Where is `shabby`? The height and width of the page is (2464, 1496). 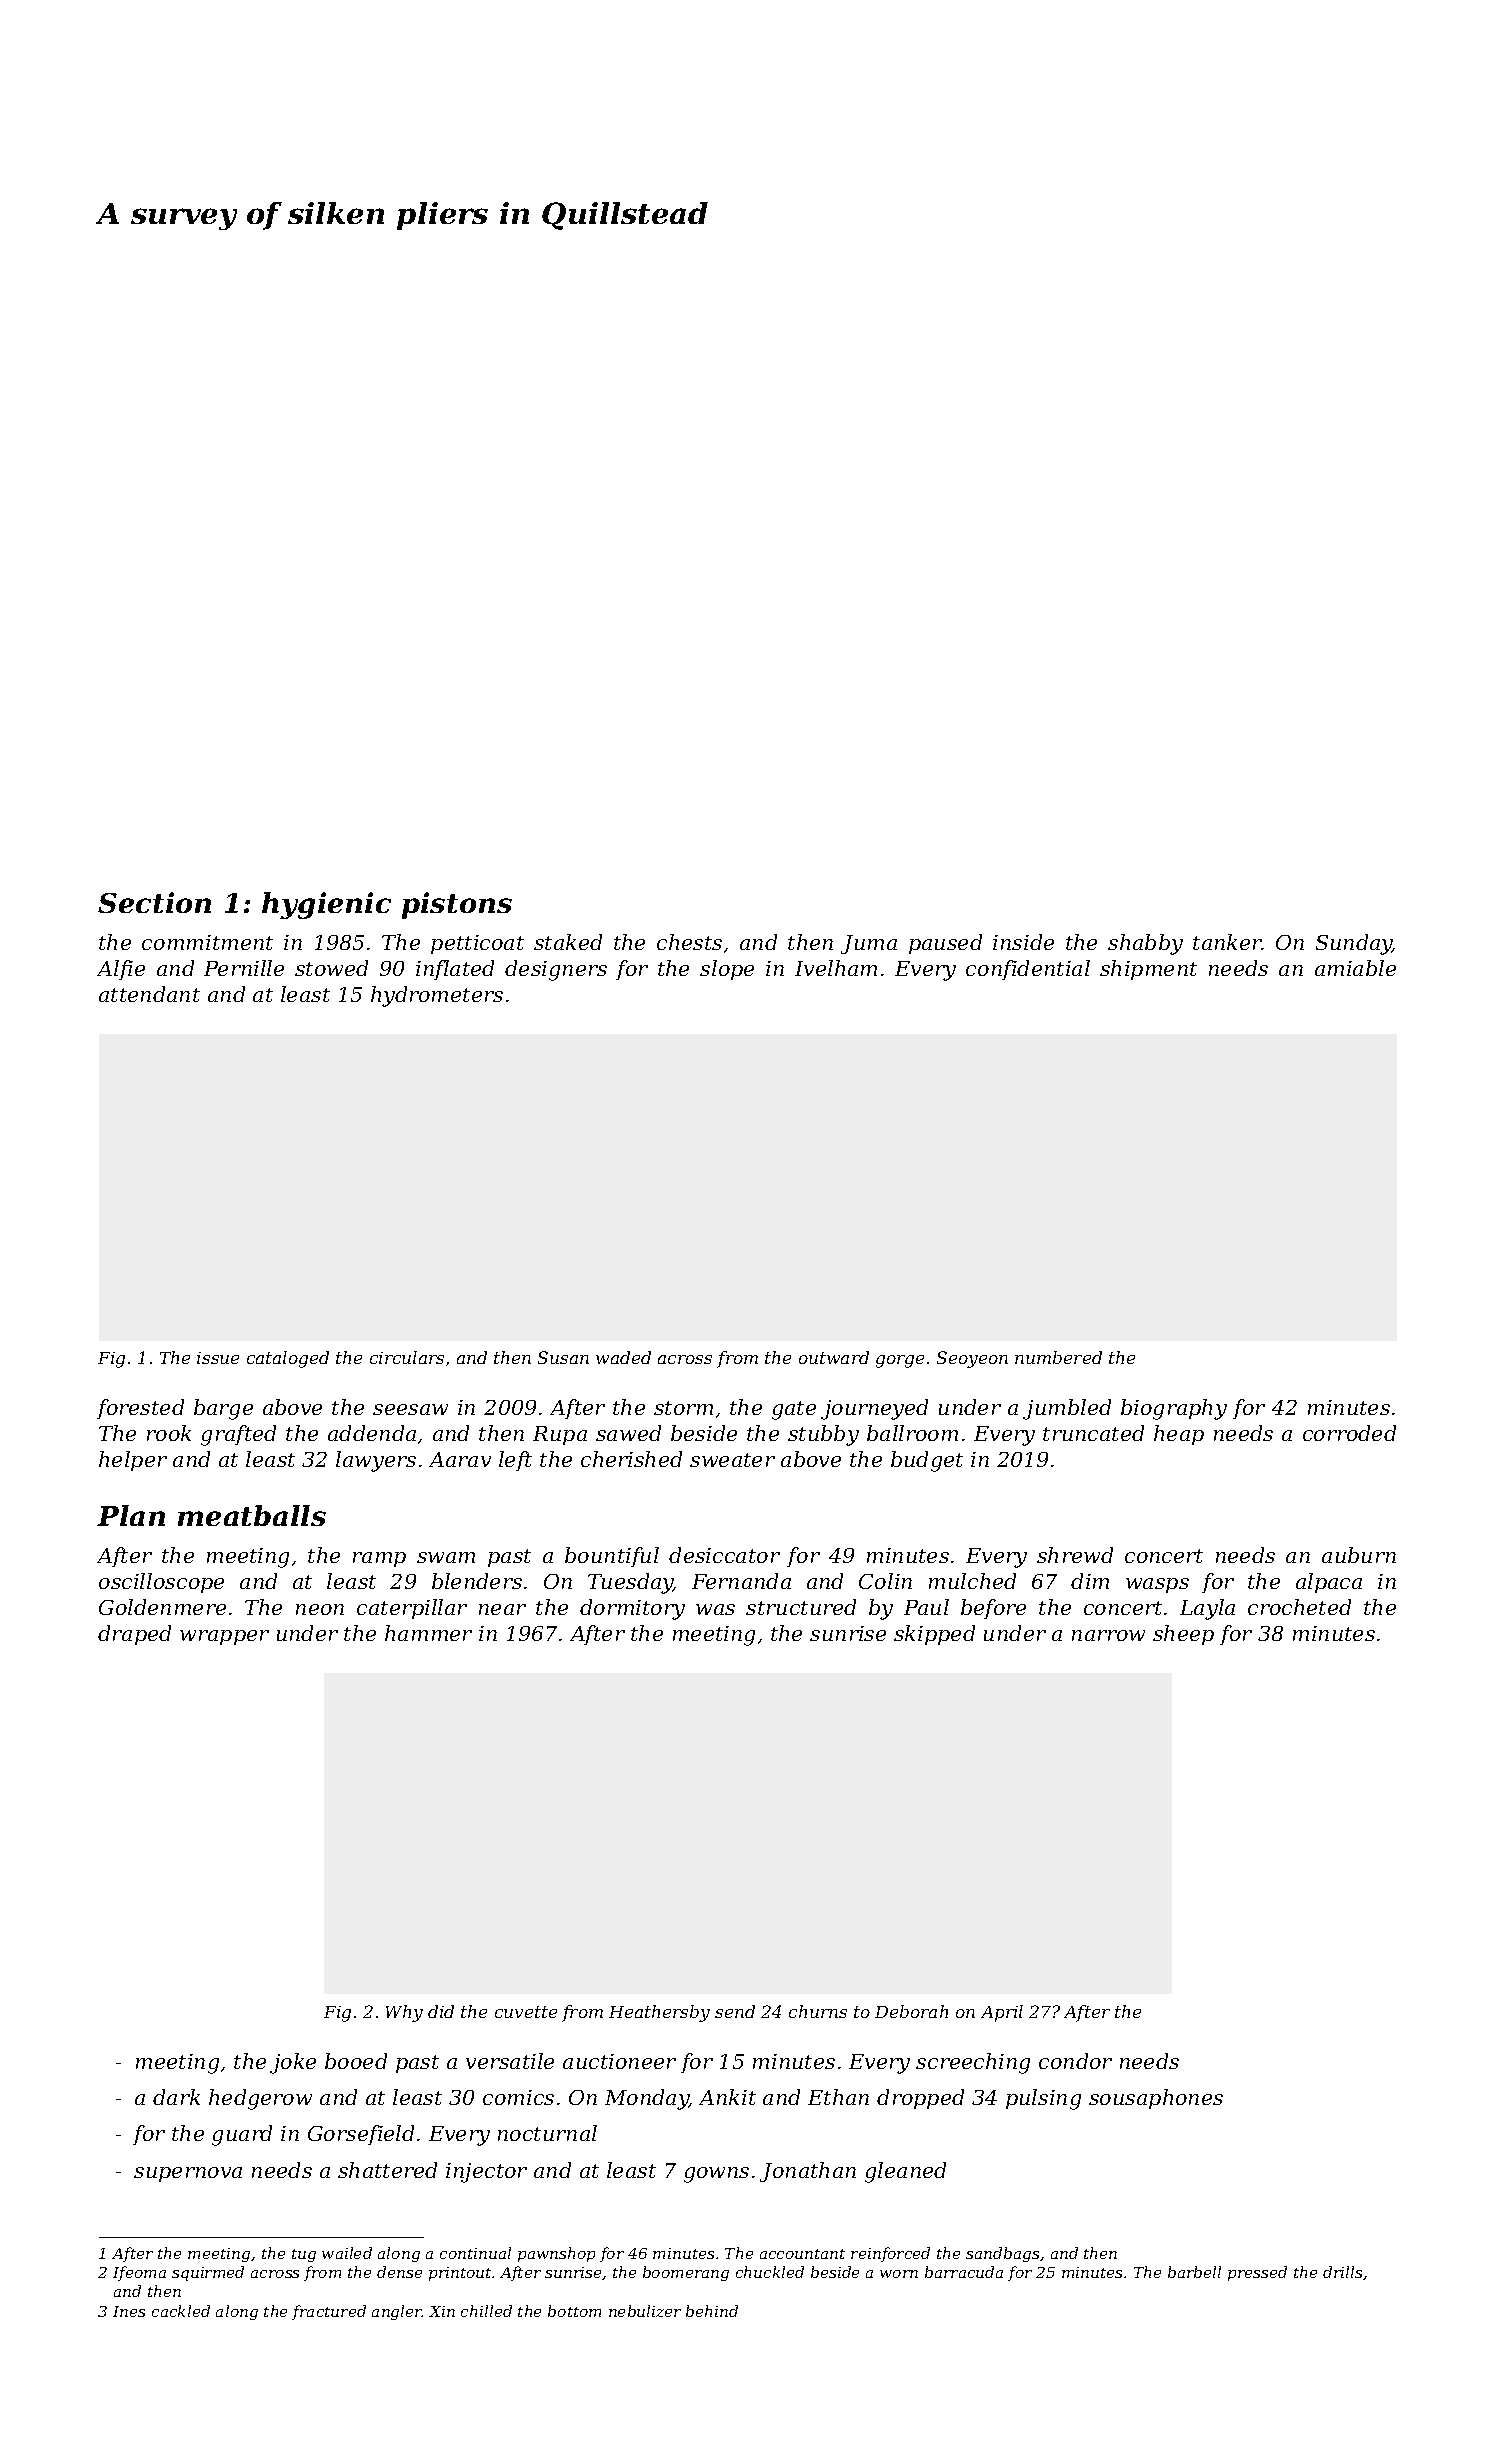
shabby is located at coordinates (1145, 944).
